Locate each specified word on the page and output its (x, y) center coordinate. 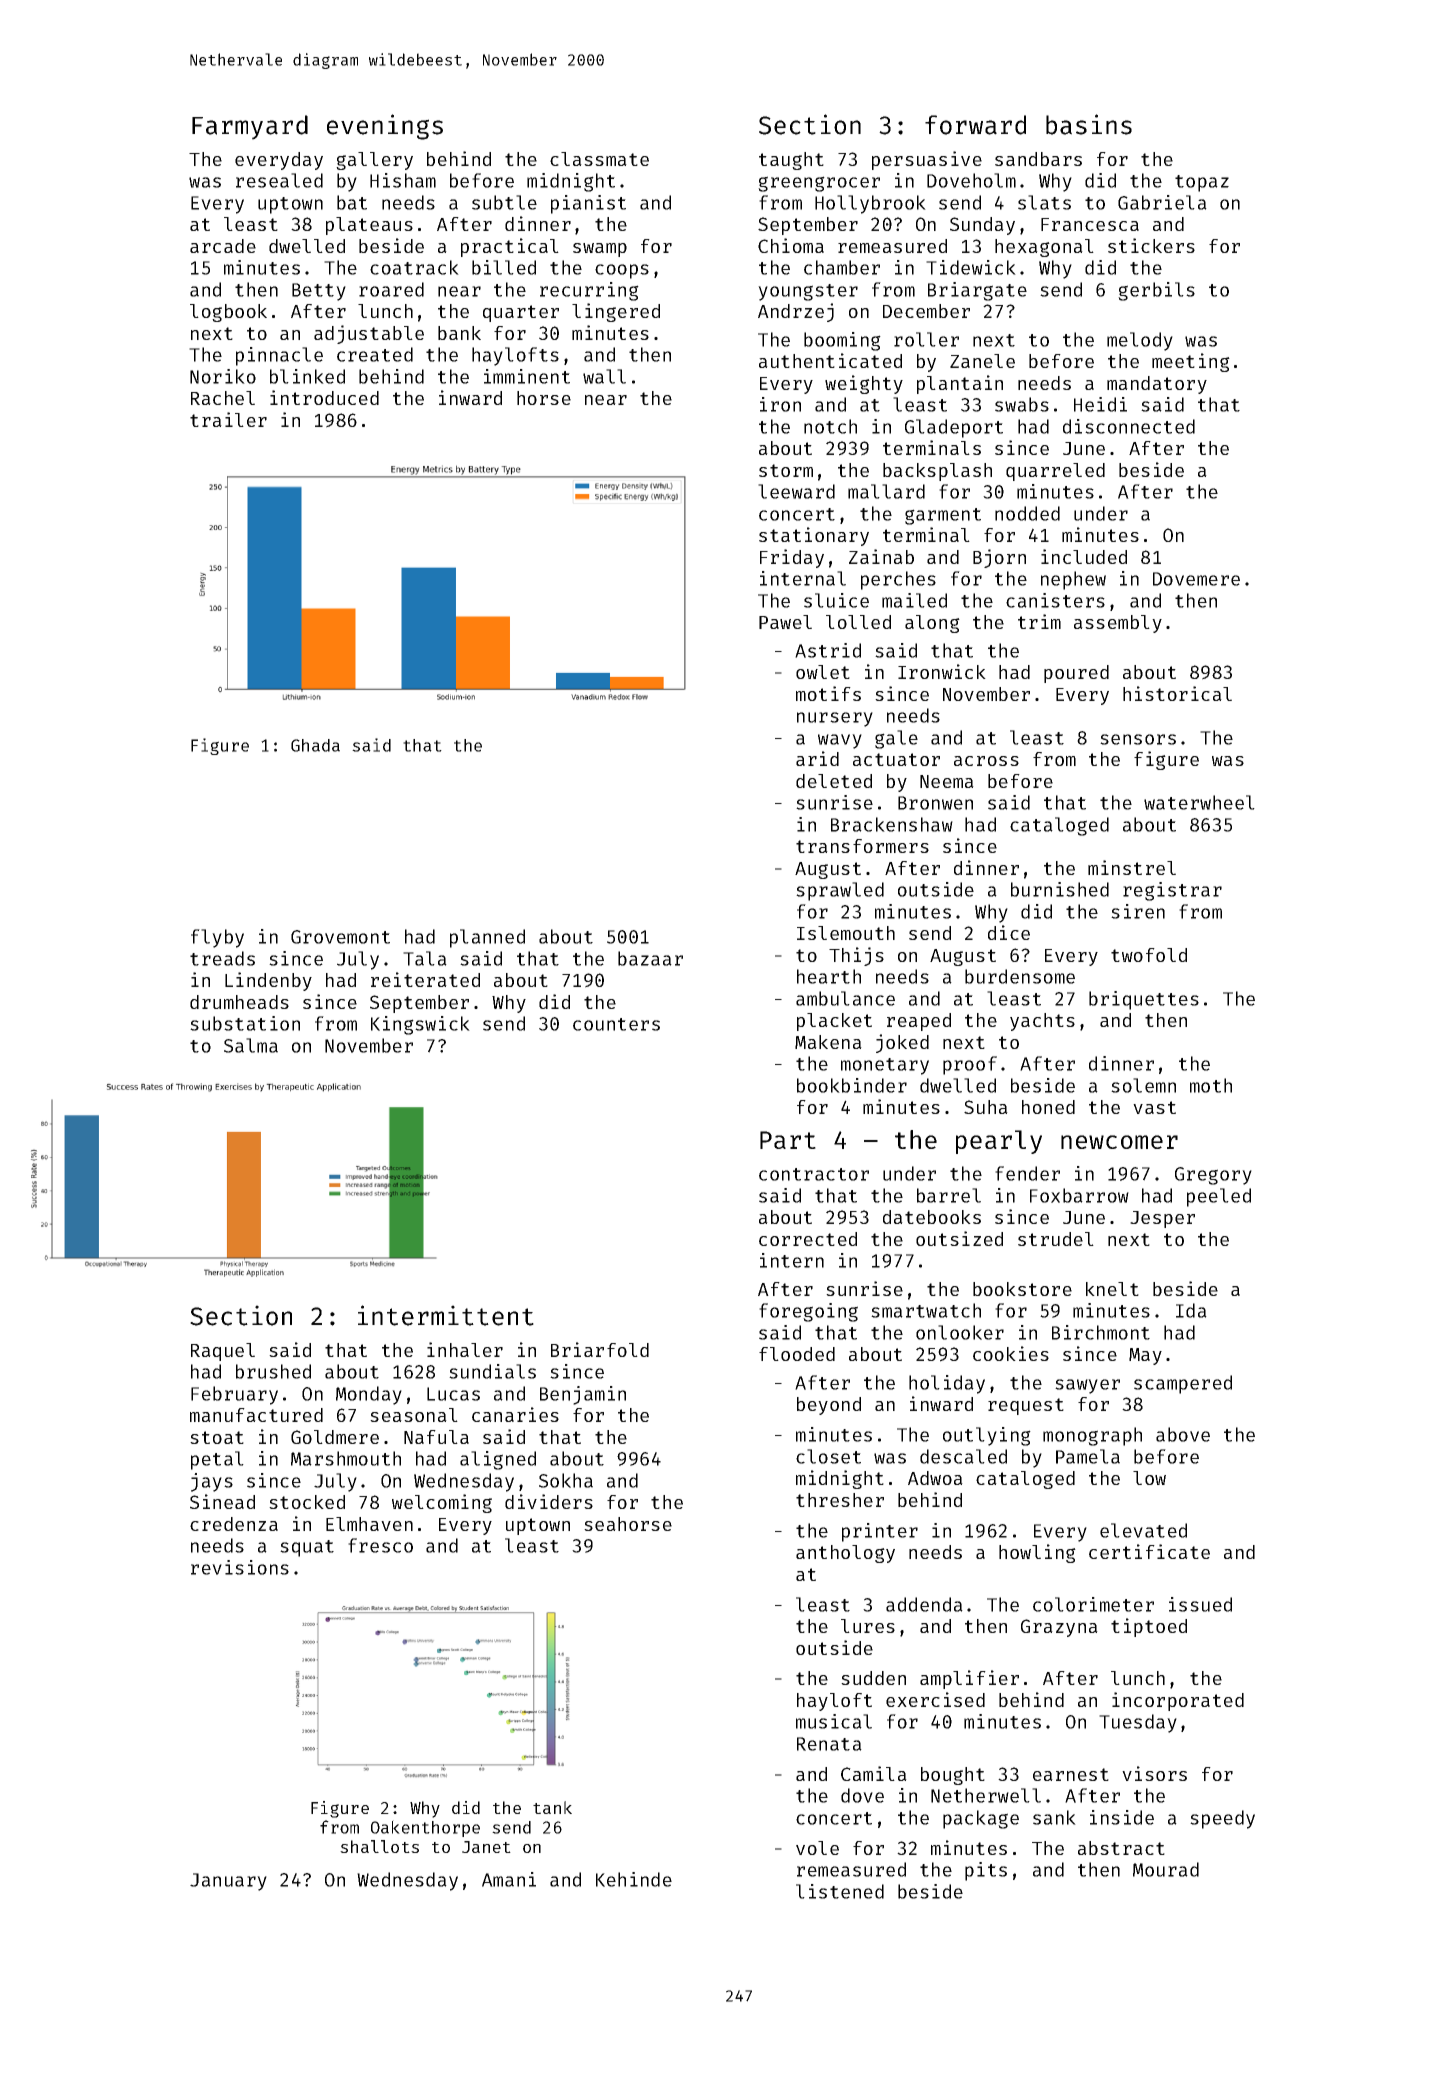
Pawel (785, 622)
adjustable (369, 334)
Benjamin (583, 1395)
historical (1177, 693)
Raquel (223, 1352)
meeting (1191, 362)
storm (786, 470)
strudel (1056, 1239)
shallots (379, 1846)
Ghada (315, 745)
